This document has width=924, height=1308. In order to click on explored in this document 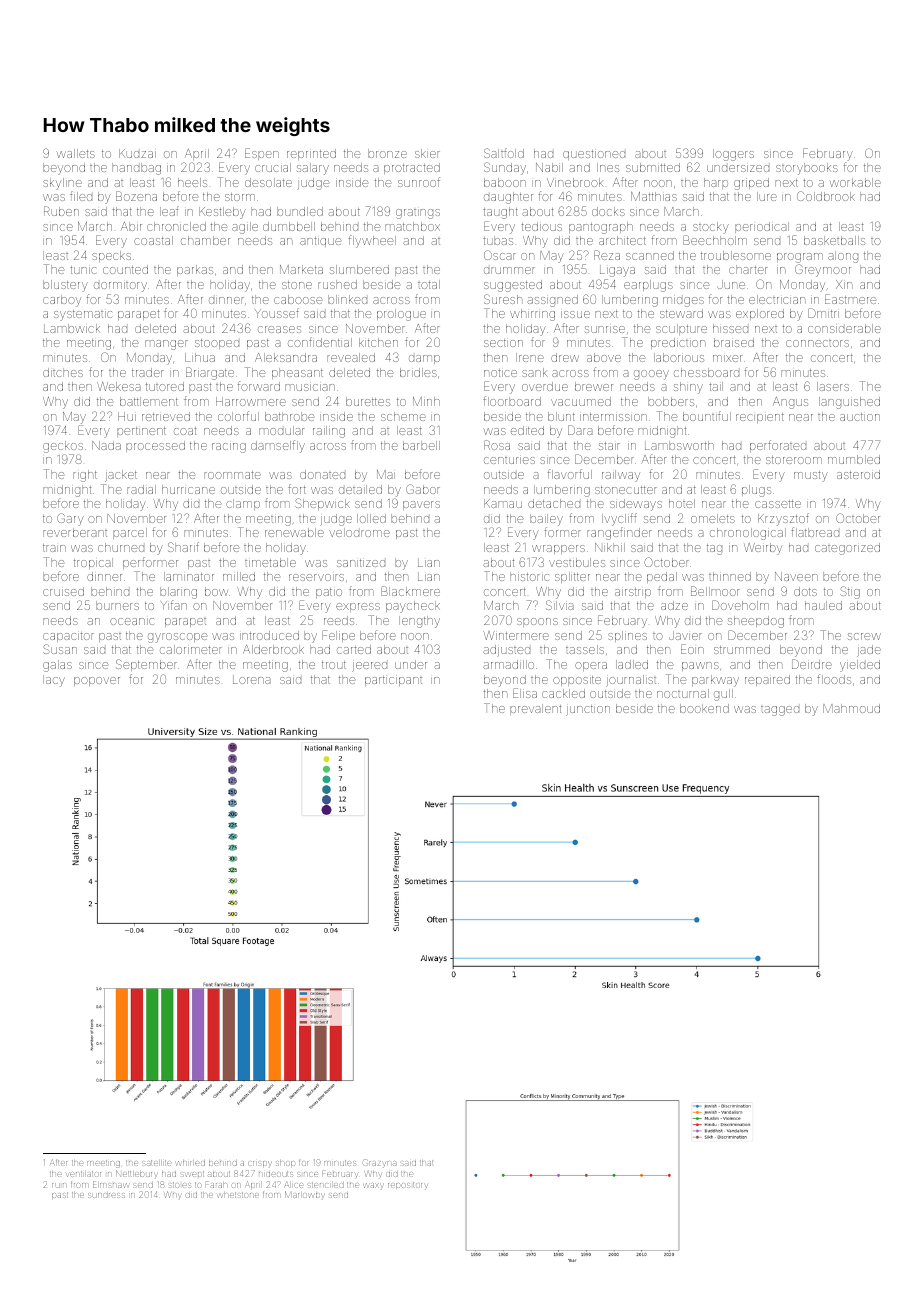, I will do `click(760, 314)`.
